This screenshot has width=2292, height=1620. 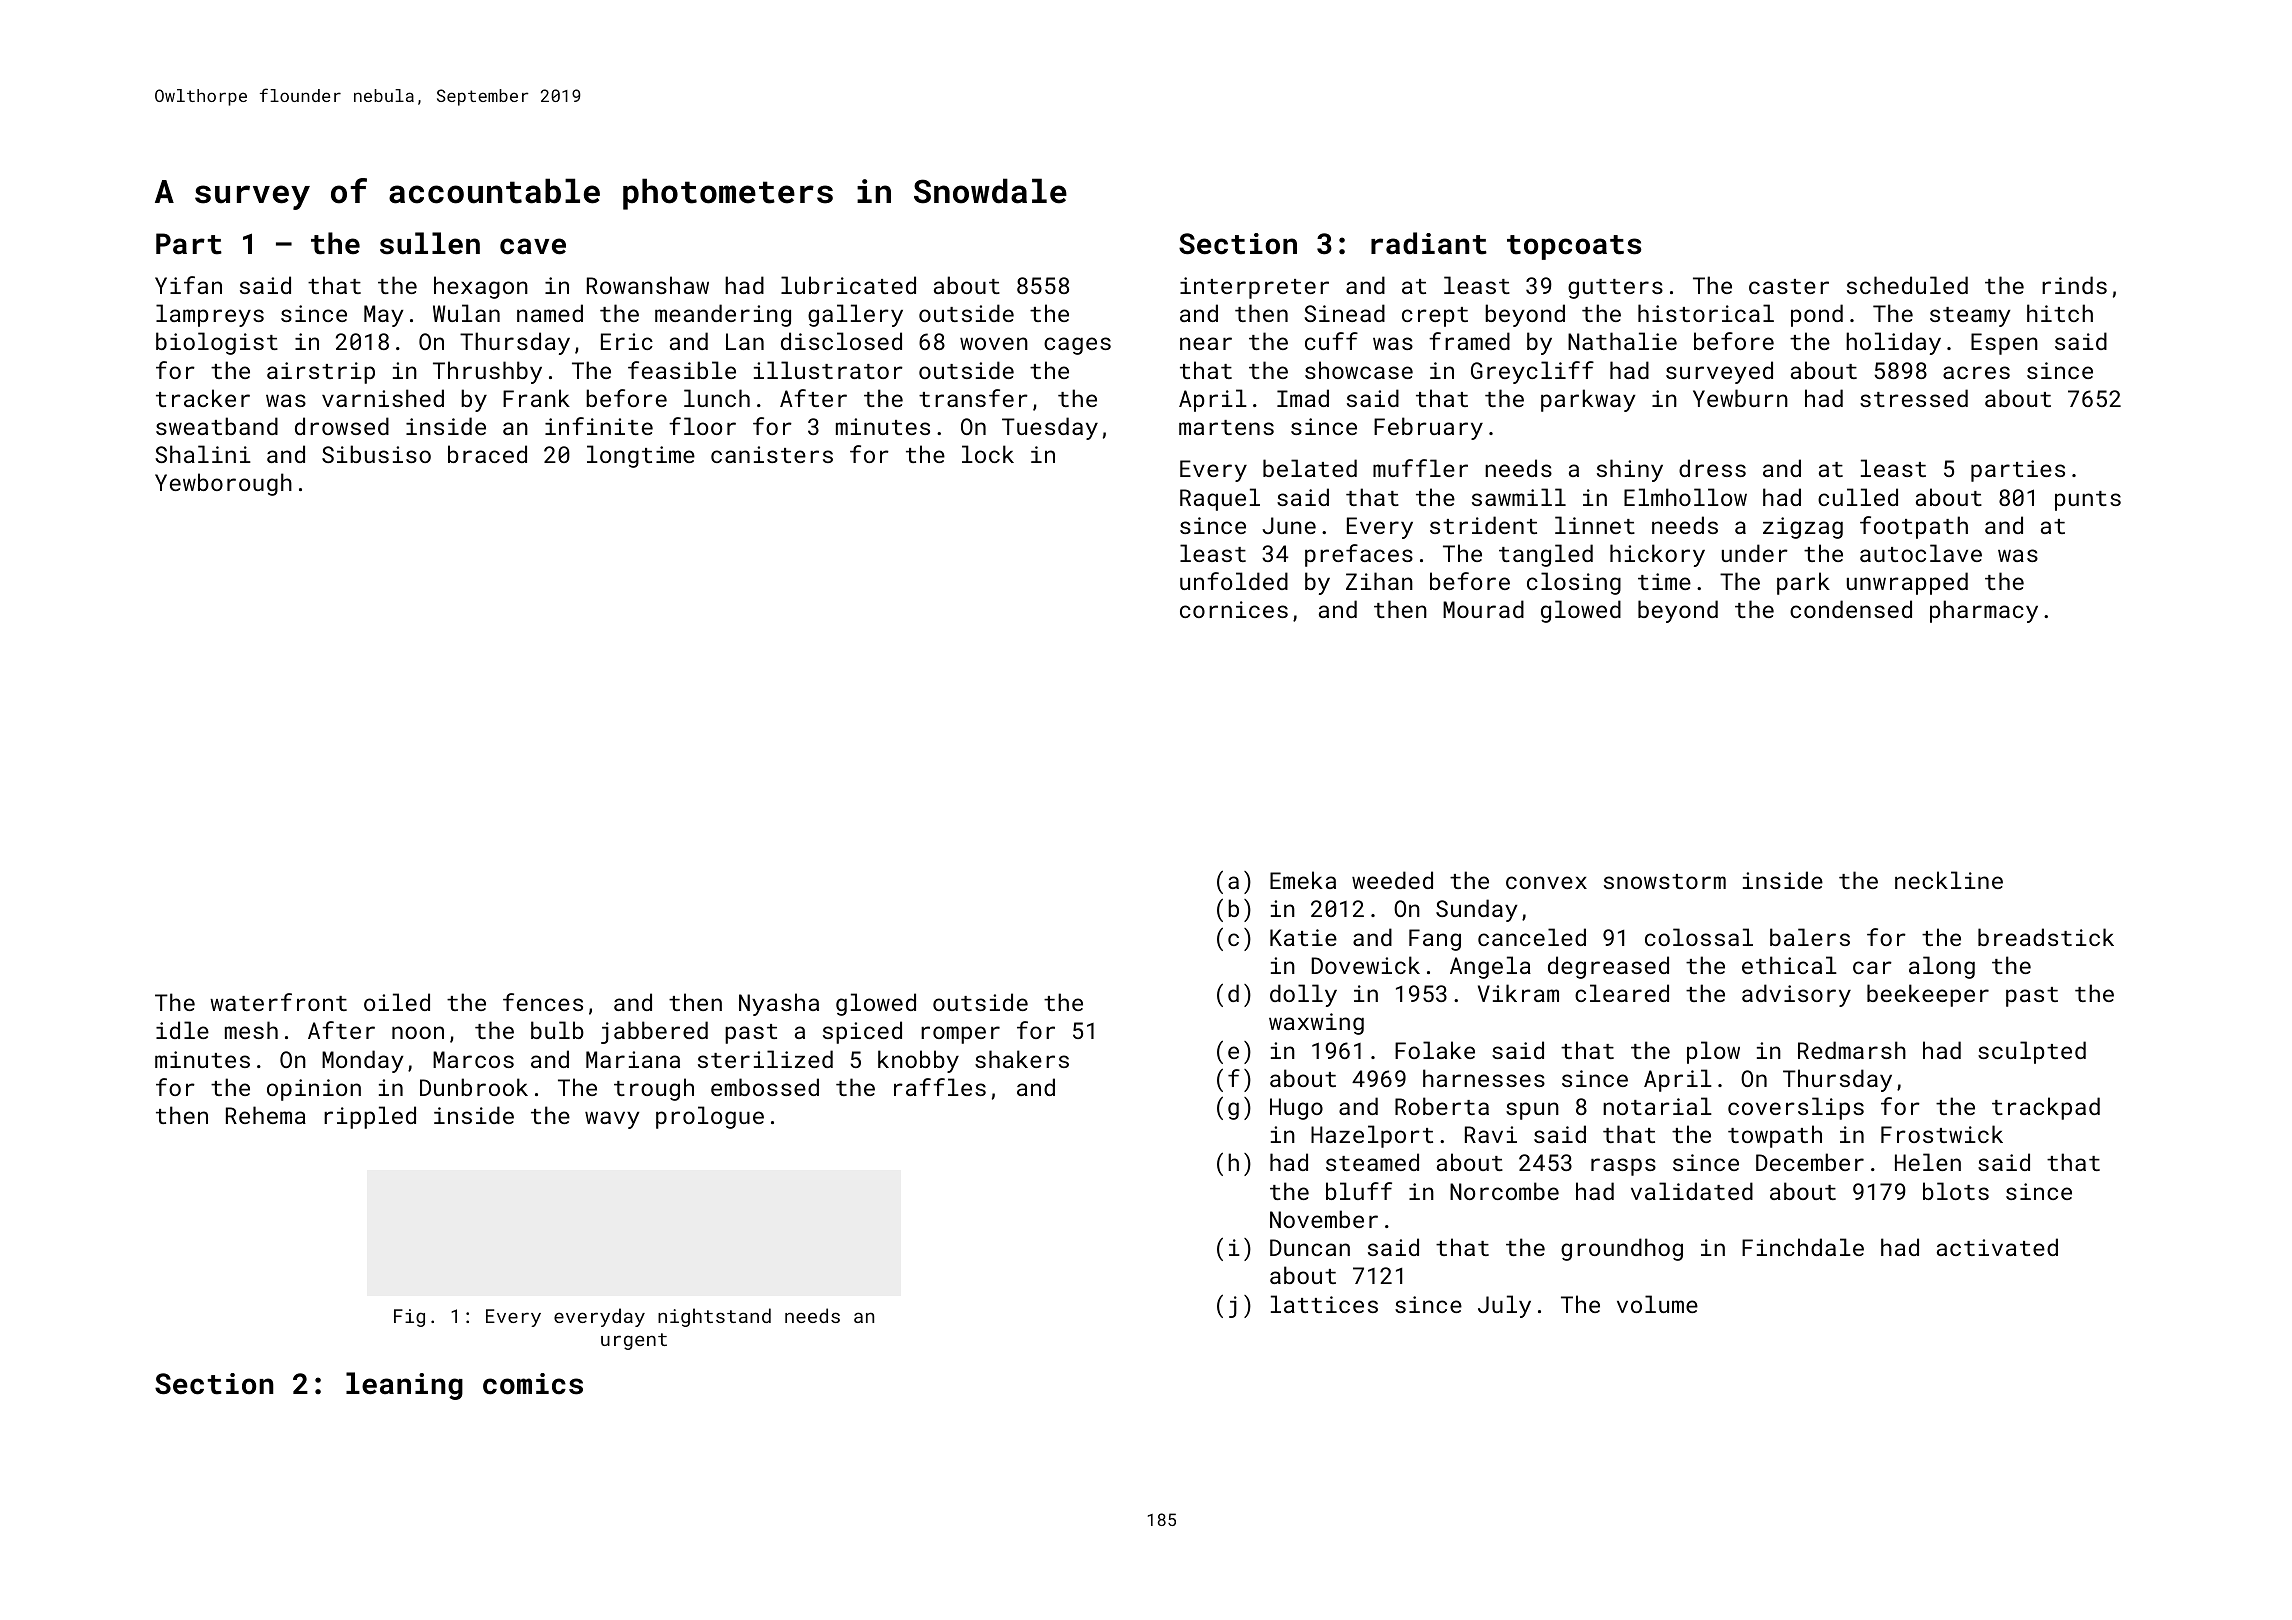 I want to click on Yewburn, so click(x=1740, y=398).
